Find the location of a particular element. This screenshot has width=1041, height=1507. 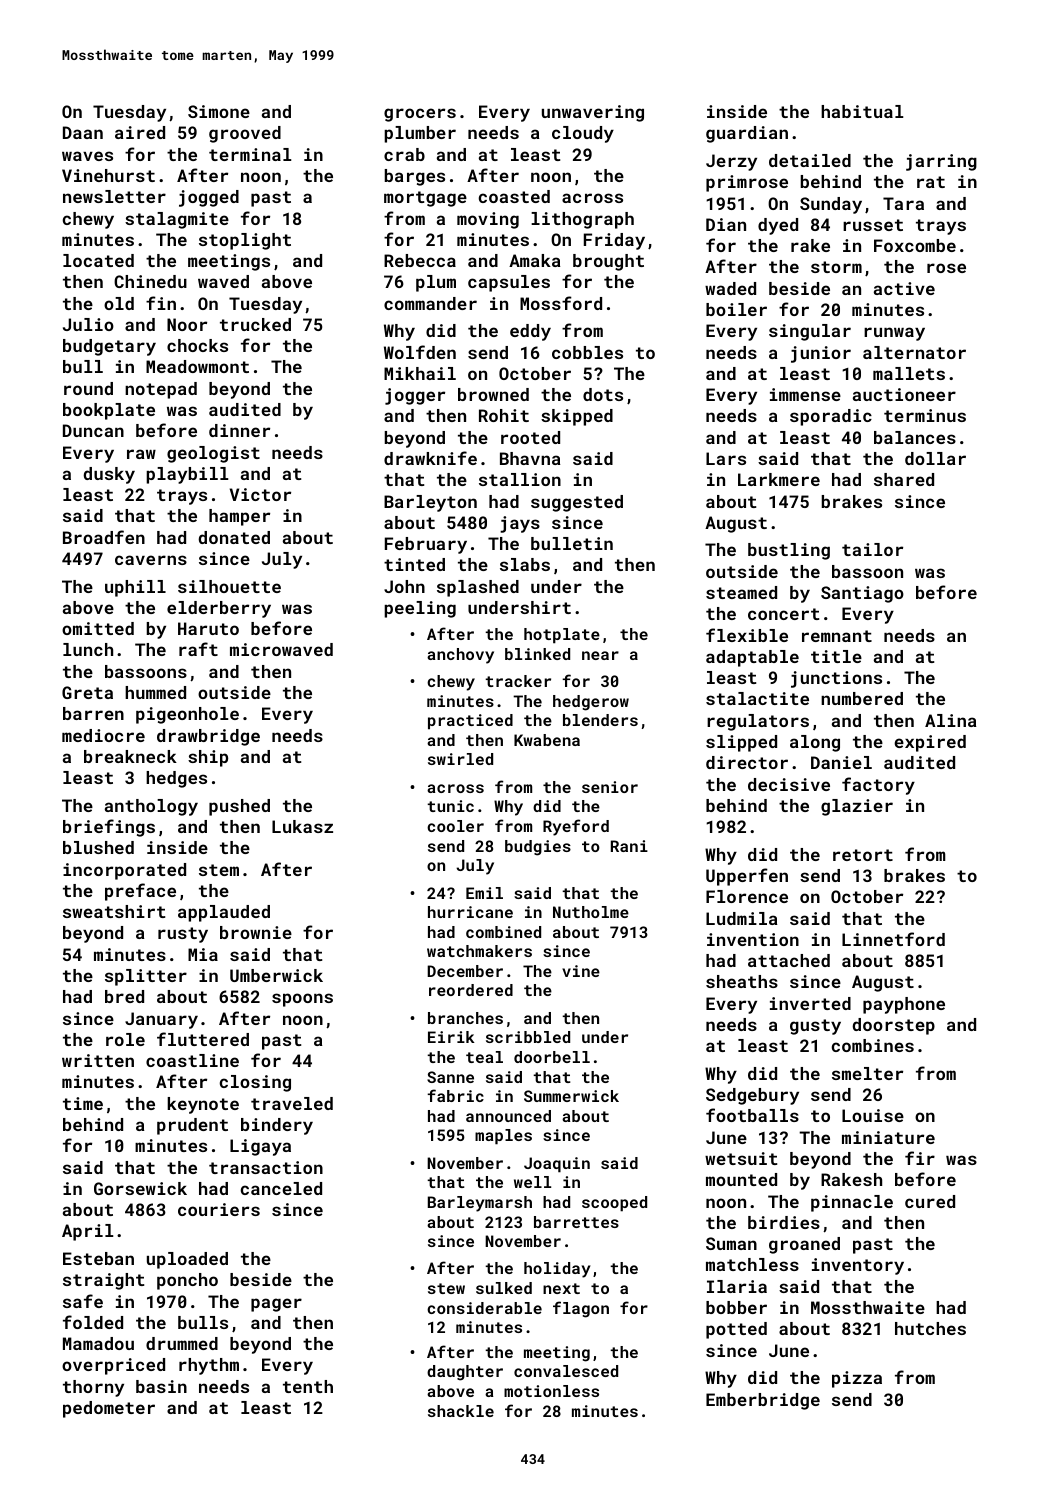

jarring is located at coordinates (941, 162).
